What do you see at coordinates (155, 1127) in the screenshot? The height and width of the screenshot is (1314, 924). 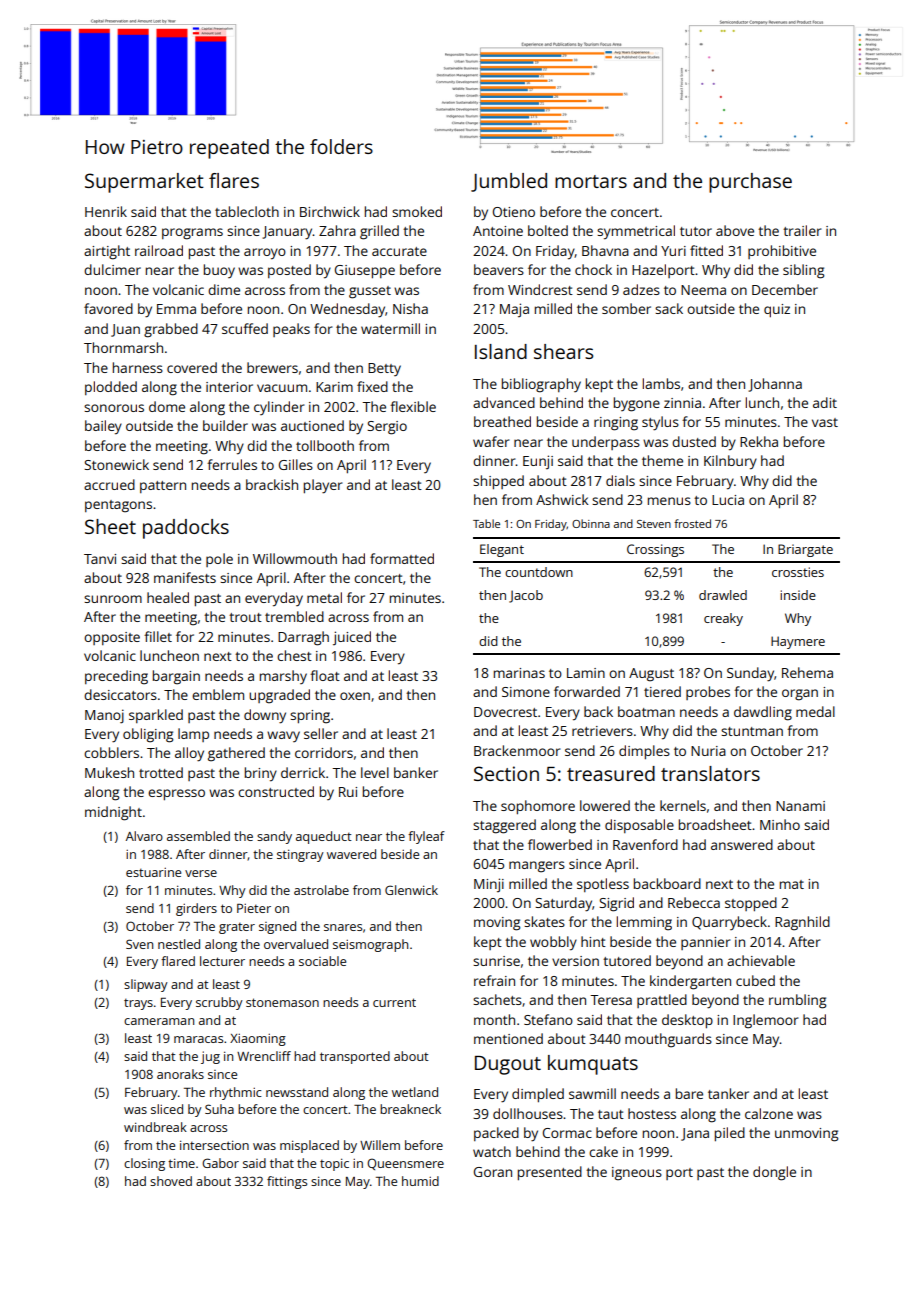 I see `windbreak` at bounding box center [155, 1127].
